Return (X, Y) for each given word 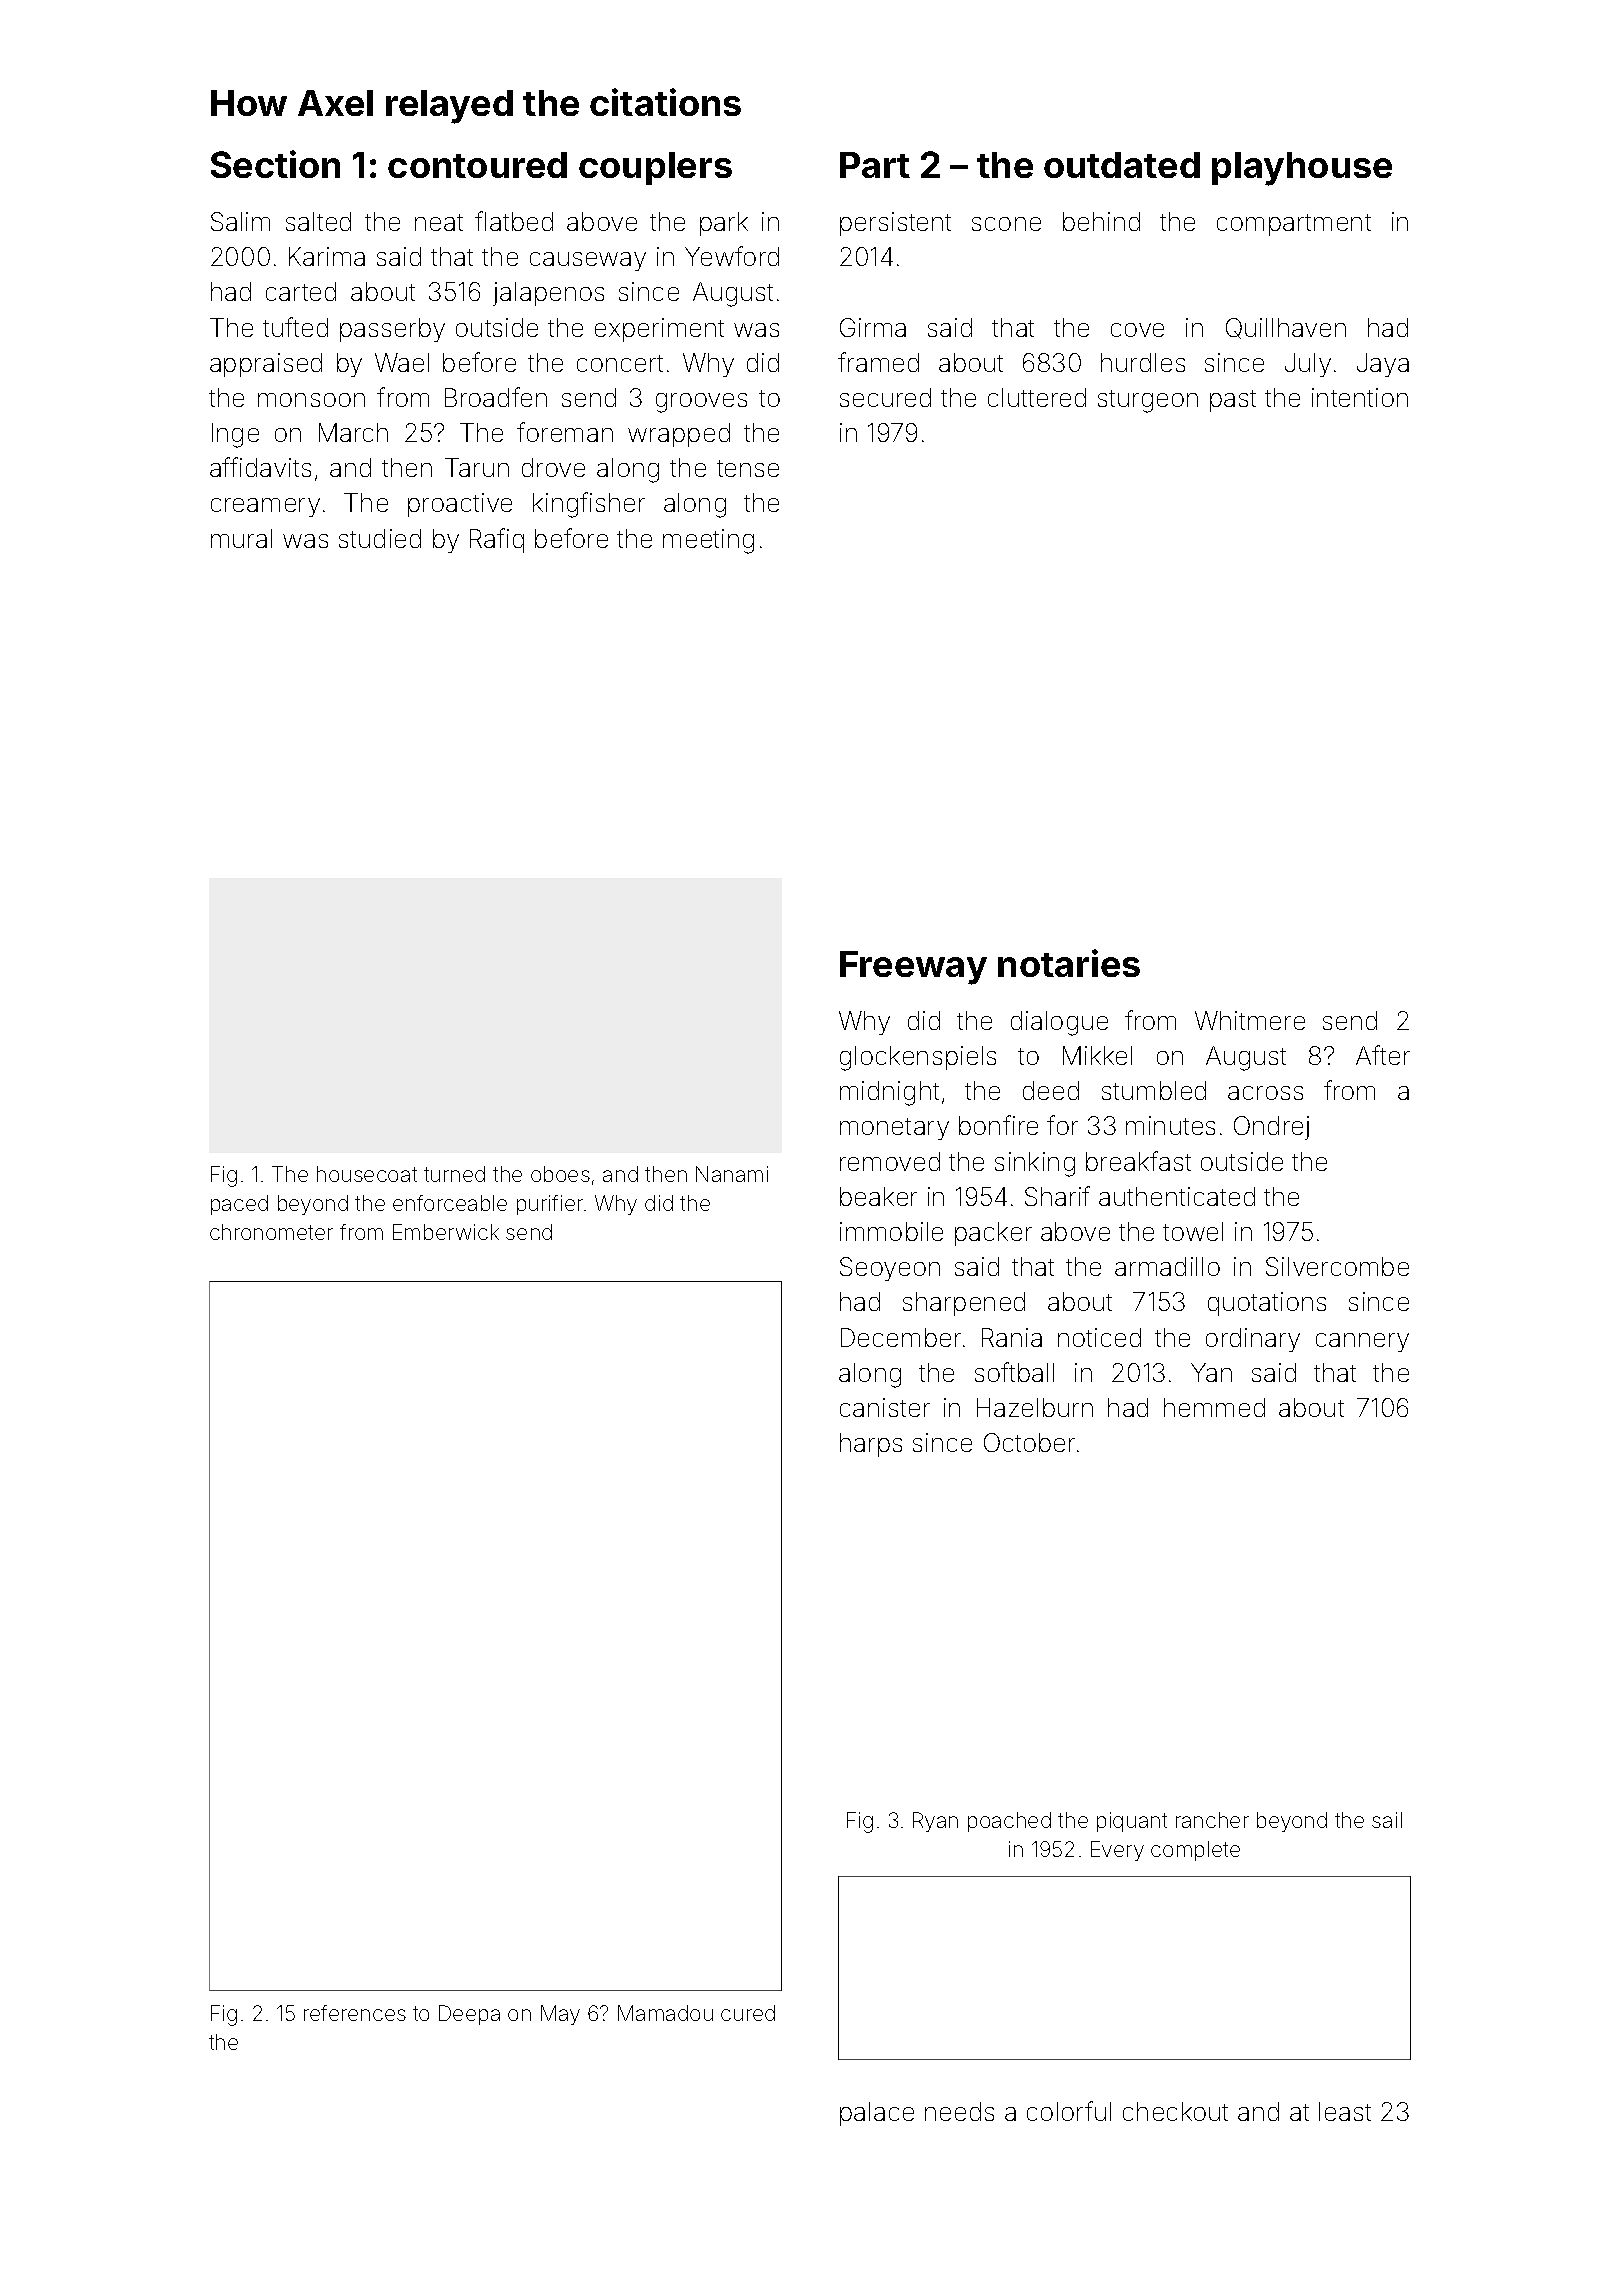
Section (275, 164)
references (355, 2013)
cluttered (1037, 397)
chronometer (271, 1232)
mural (241, 538)
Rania (1012, 1337)
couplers (655, 168)
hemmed (1214, 1407)
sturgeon (1148, 401)
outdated (1122, 165)
